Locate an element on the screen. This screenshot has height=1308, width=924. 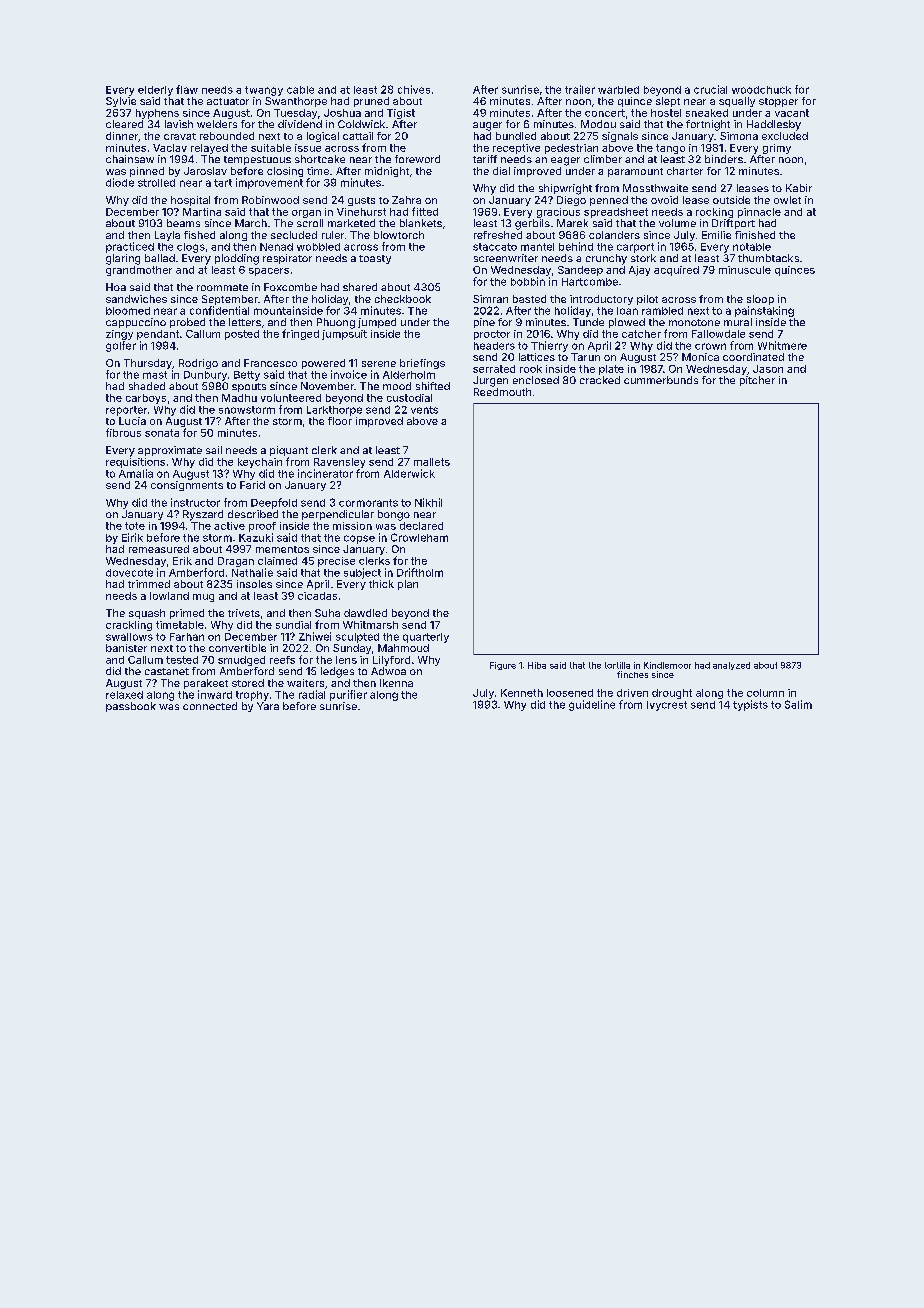
crucial is located at coordinates (710, 89).
